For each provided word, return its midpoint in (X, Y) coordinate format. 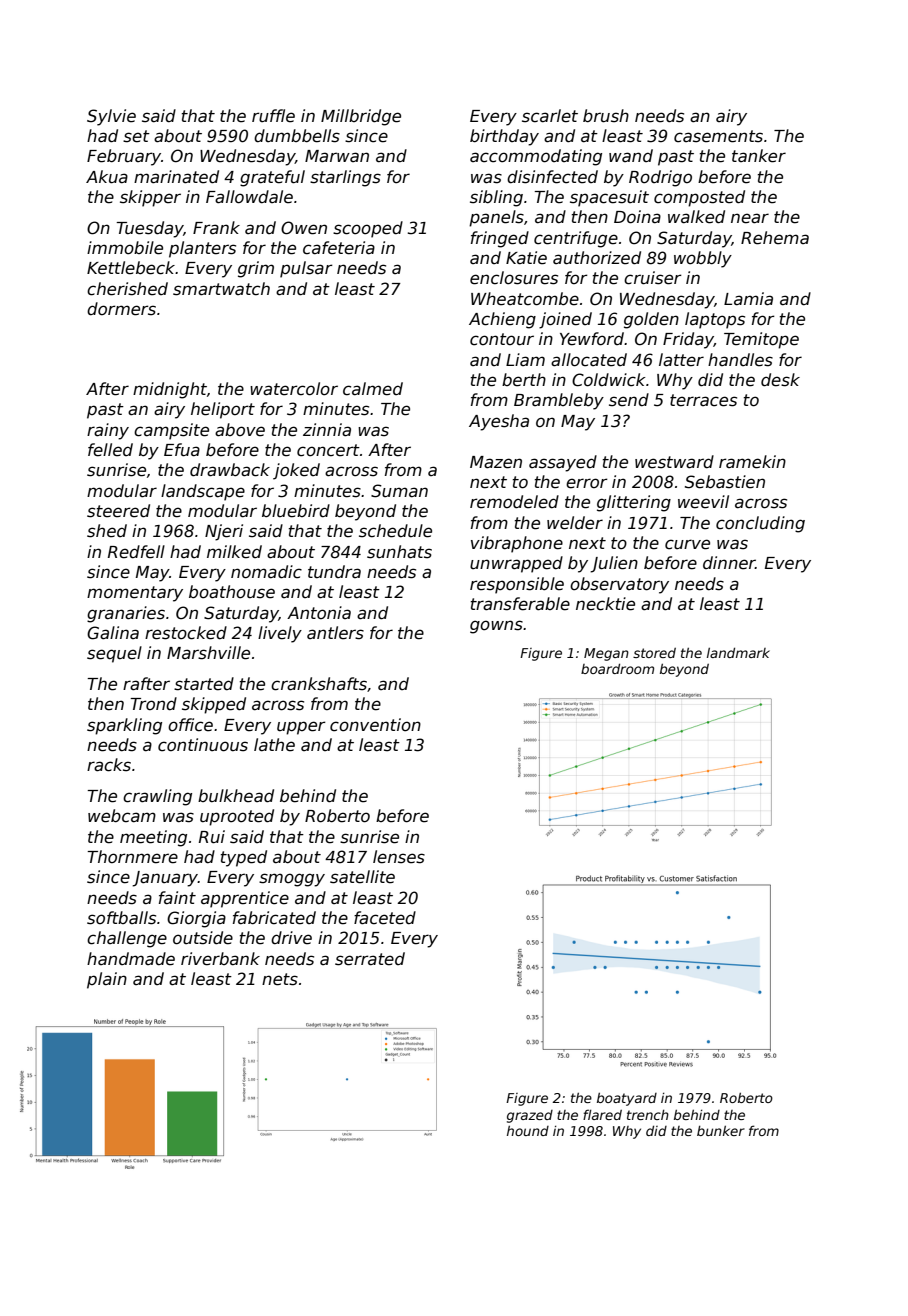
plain (107, 980)
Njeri (224, 532)
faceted (385, 918)
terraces (703, 400)
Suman (399, 491)
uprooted (237, 817)
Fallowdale (249, 197)
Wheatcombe (525, 299)
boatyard (627, 1099)
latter (681, 360)
